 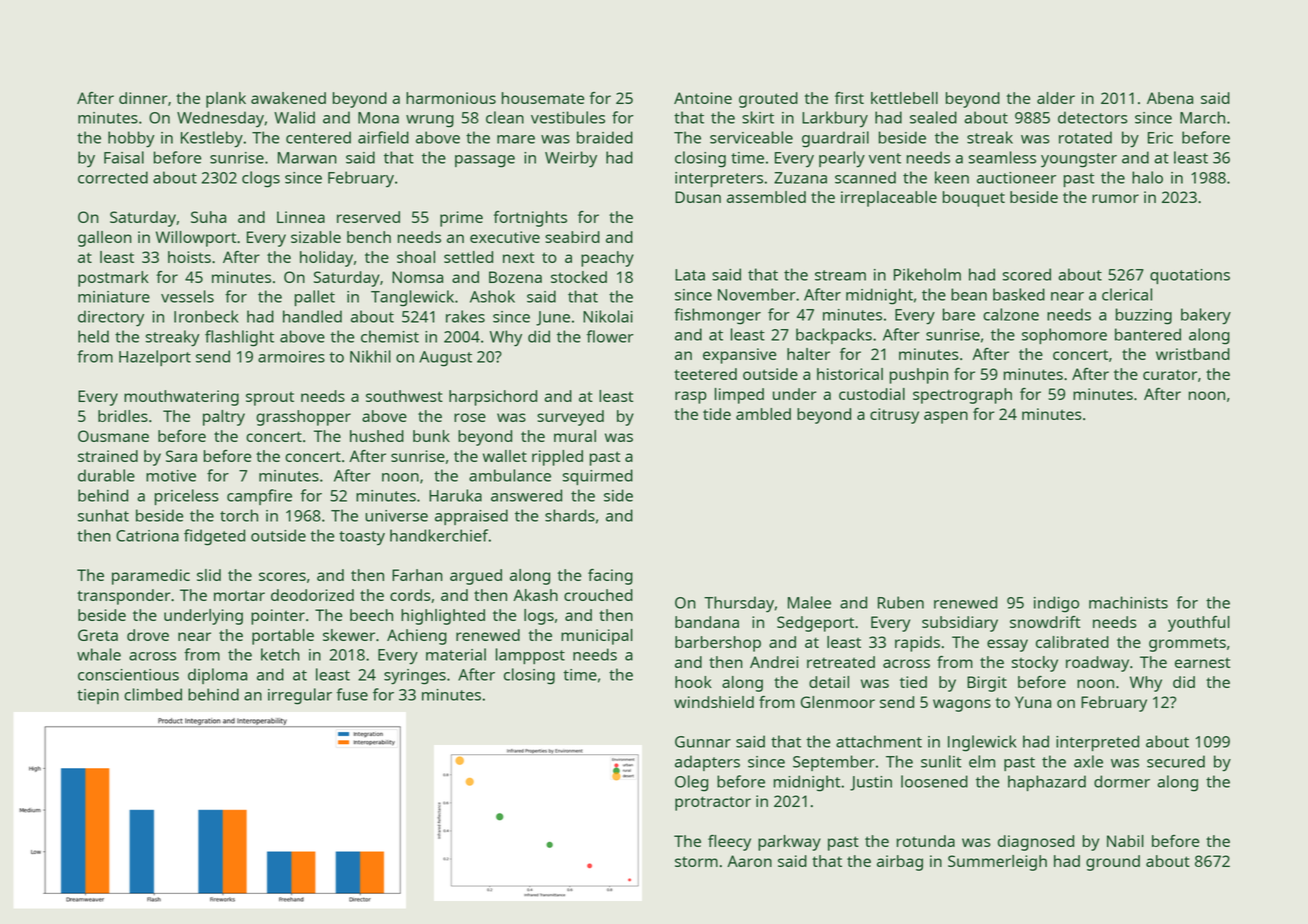 What do you see at coordinates (1113, 863) in the screenshot?
I see `ground` at bounding box center [1113, 863].
